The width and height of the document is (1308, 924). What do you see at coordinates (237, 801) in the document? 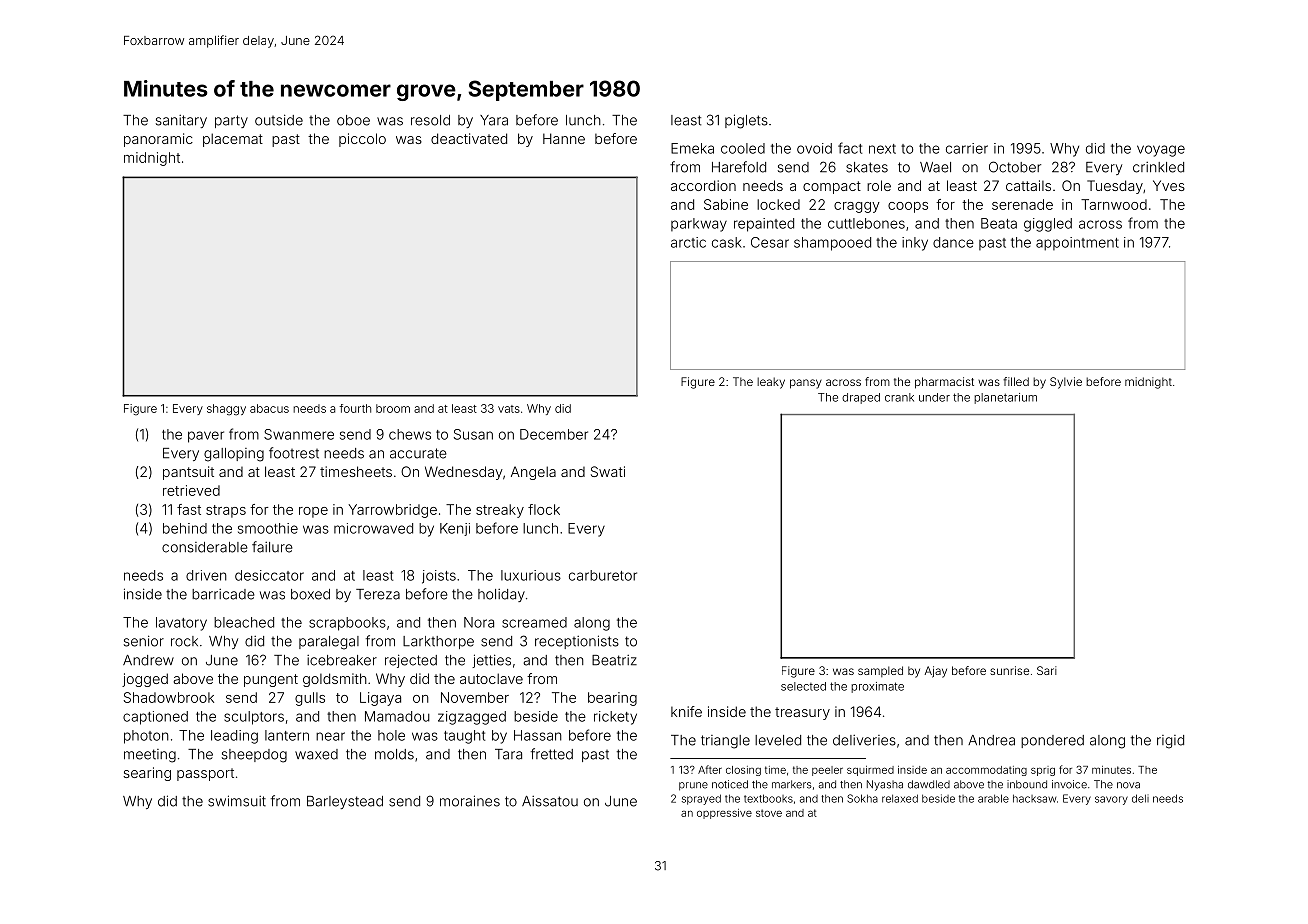
I see `swimsuit` at bounding box center [237, 801].
